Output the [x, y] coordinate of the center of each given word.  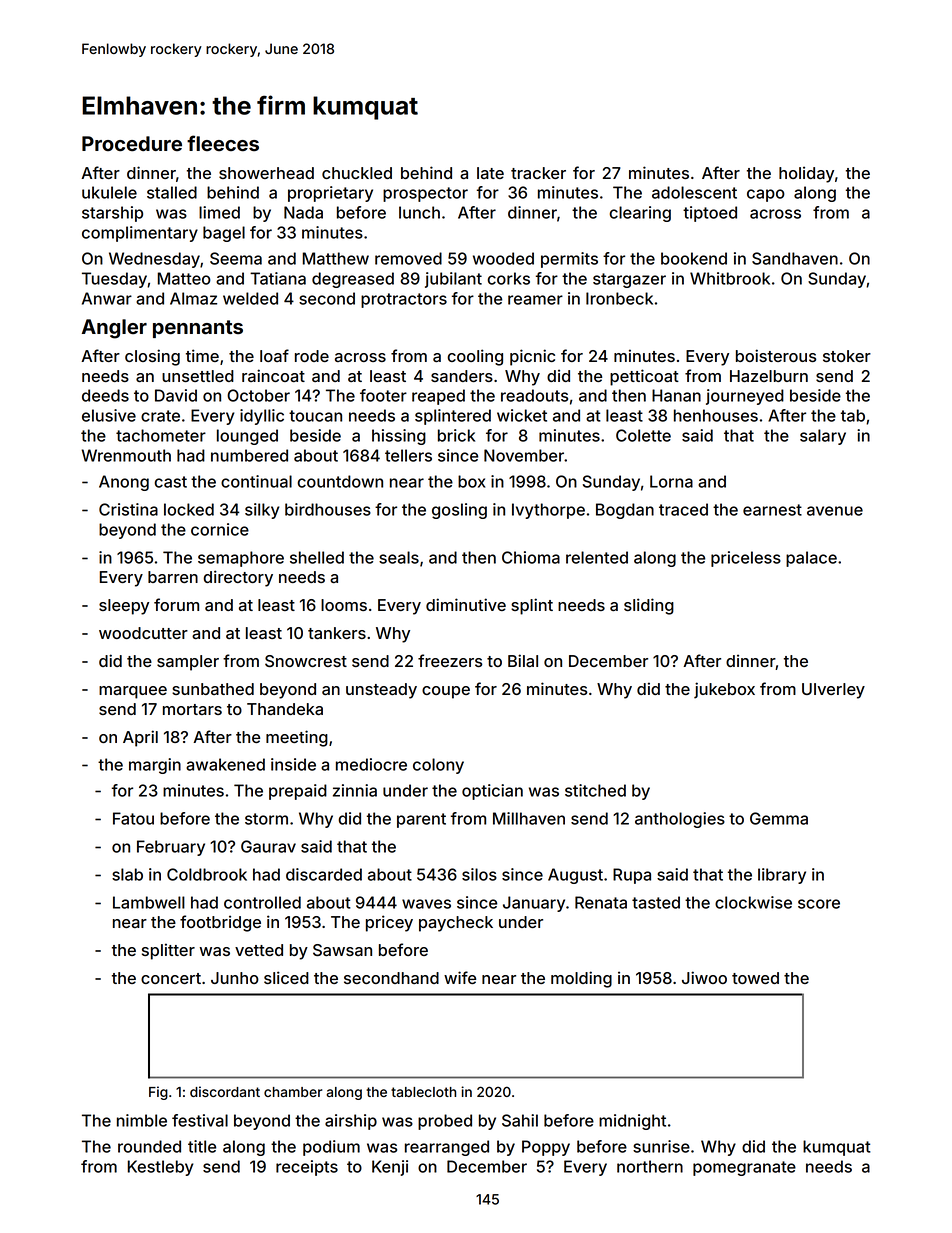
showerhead [266, 173]
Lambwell [149, 902]
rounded [149, 1146]
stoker [847, 356]
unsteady [381, 691]
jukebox [724, 690]
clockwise [753, 902]
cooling [475, 357]
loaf [274, 355]
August [575, 876]
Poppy [546, 1148]
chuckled [357, 173]
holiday [806, 174]
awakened [225, 764]
